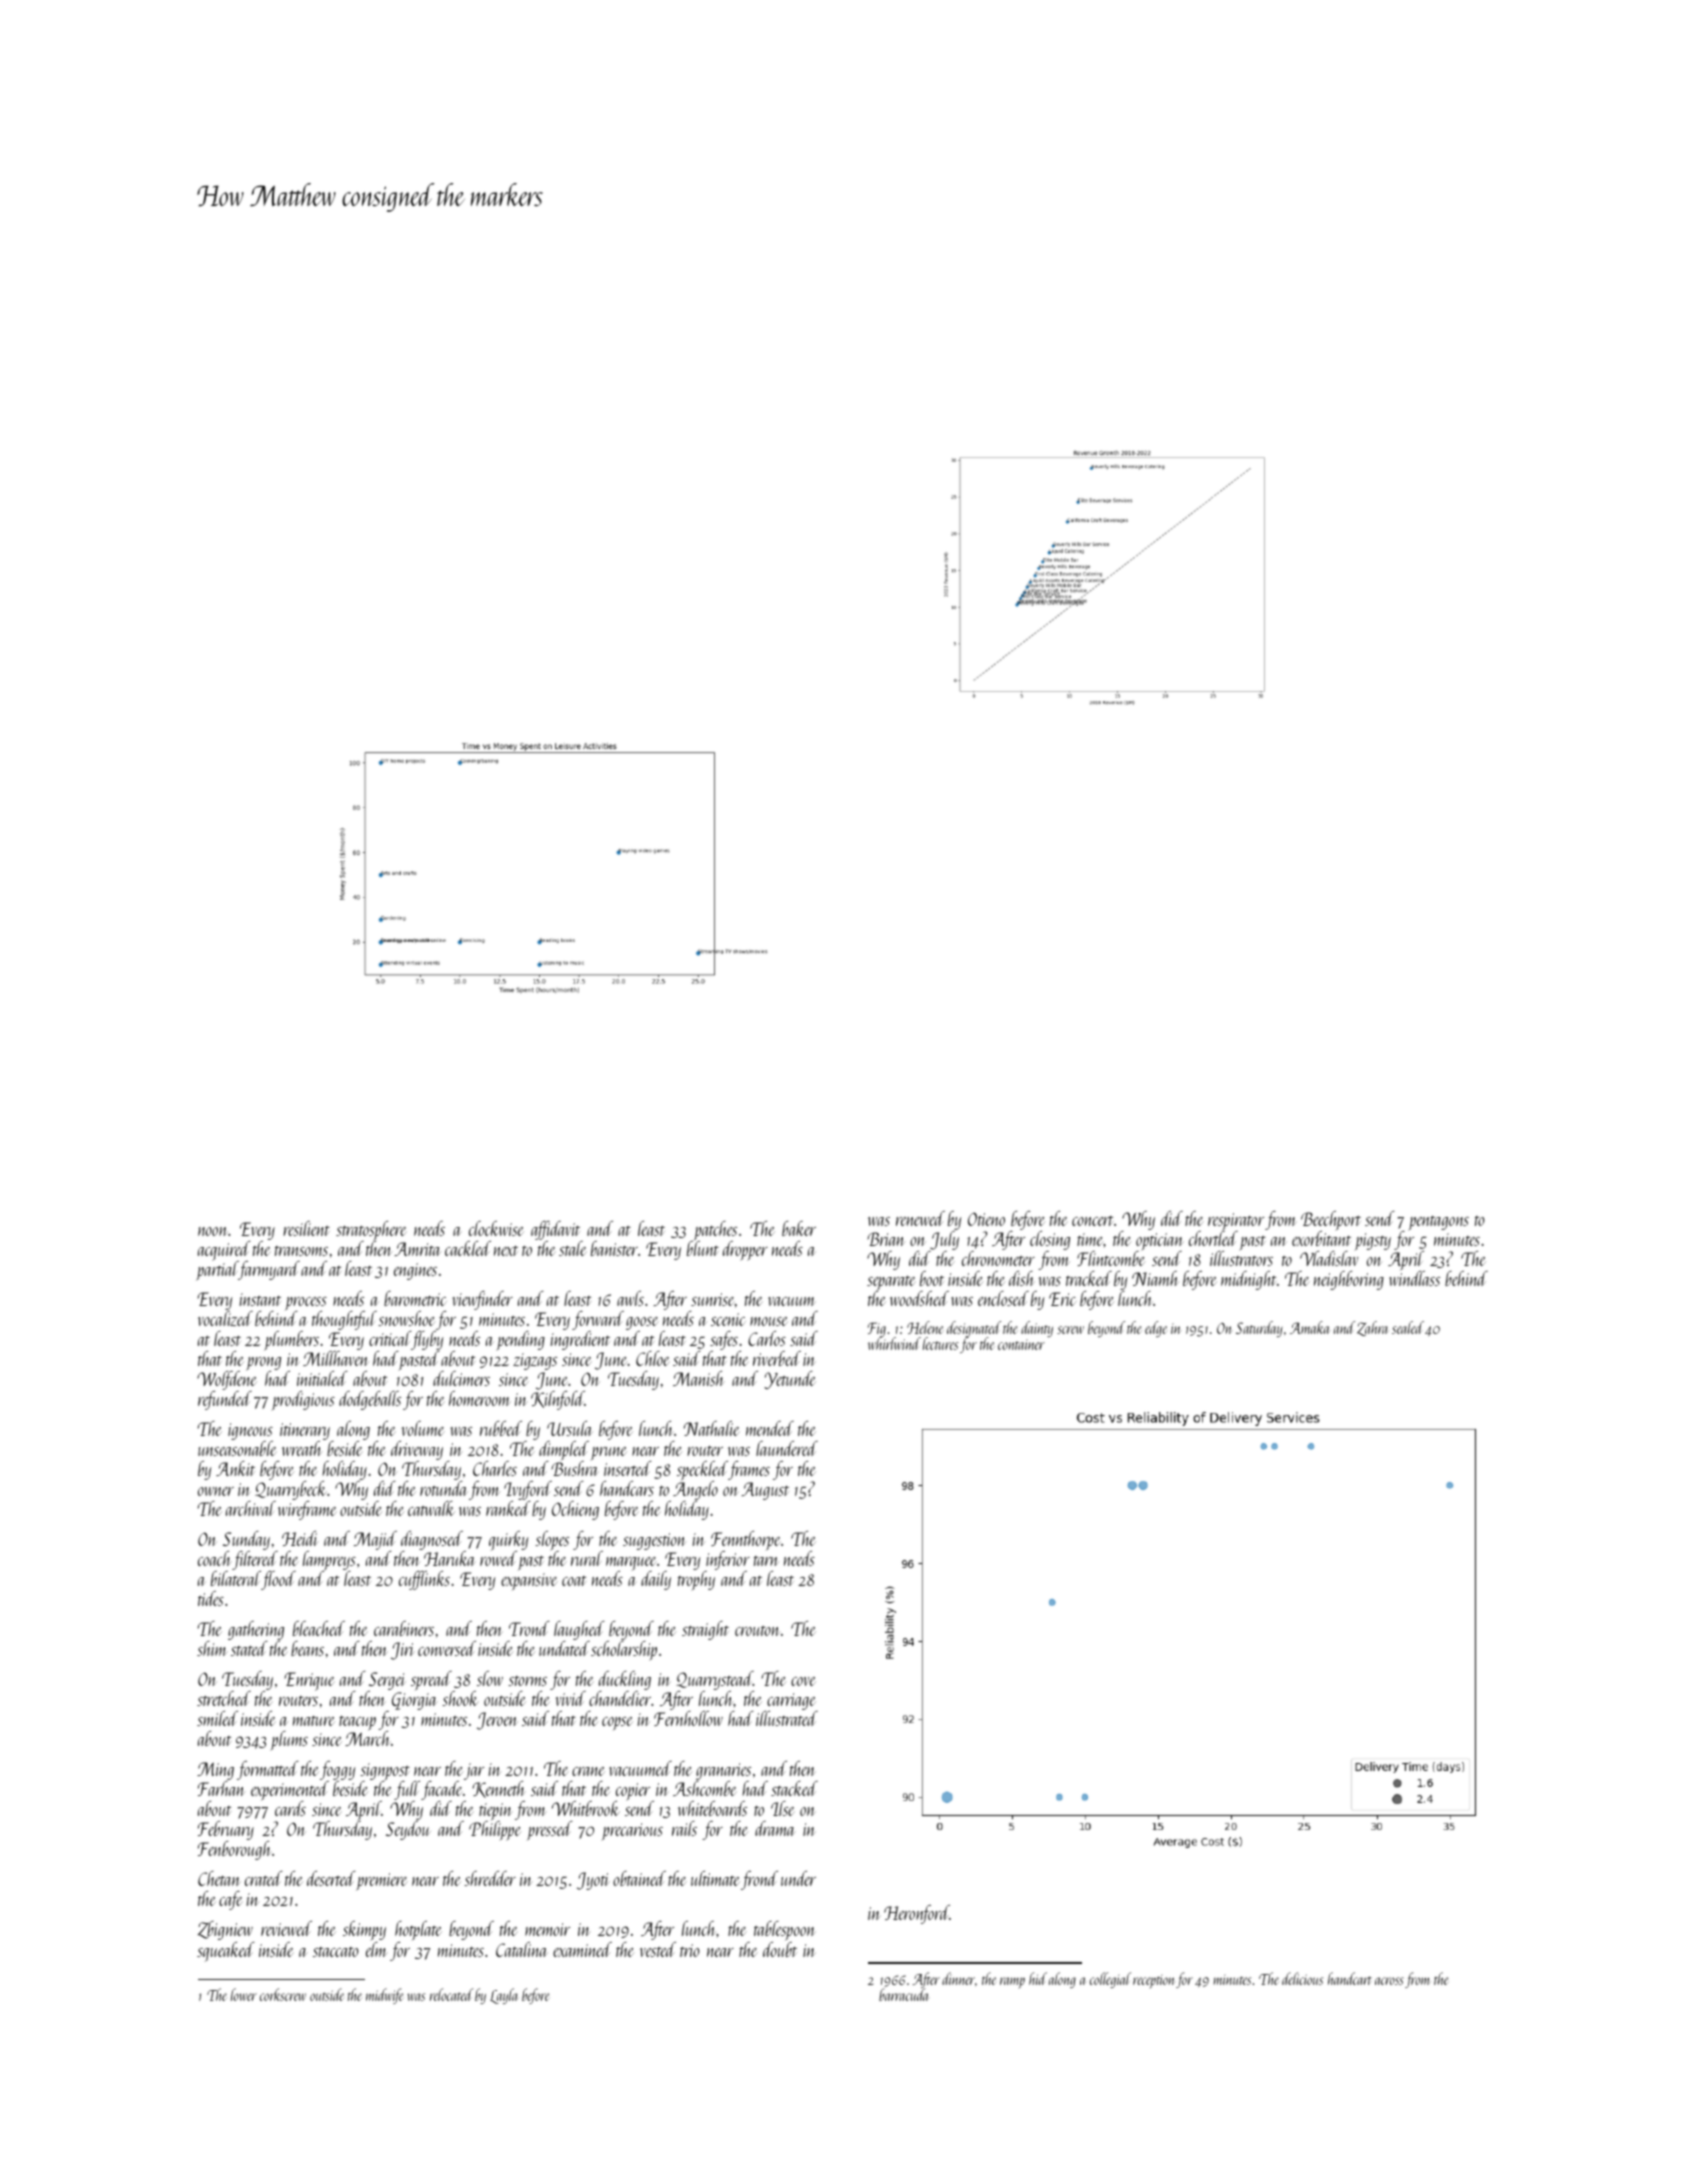 This page has height=2178, width=1683. I want to click on across, so click(1389, 1981).
